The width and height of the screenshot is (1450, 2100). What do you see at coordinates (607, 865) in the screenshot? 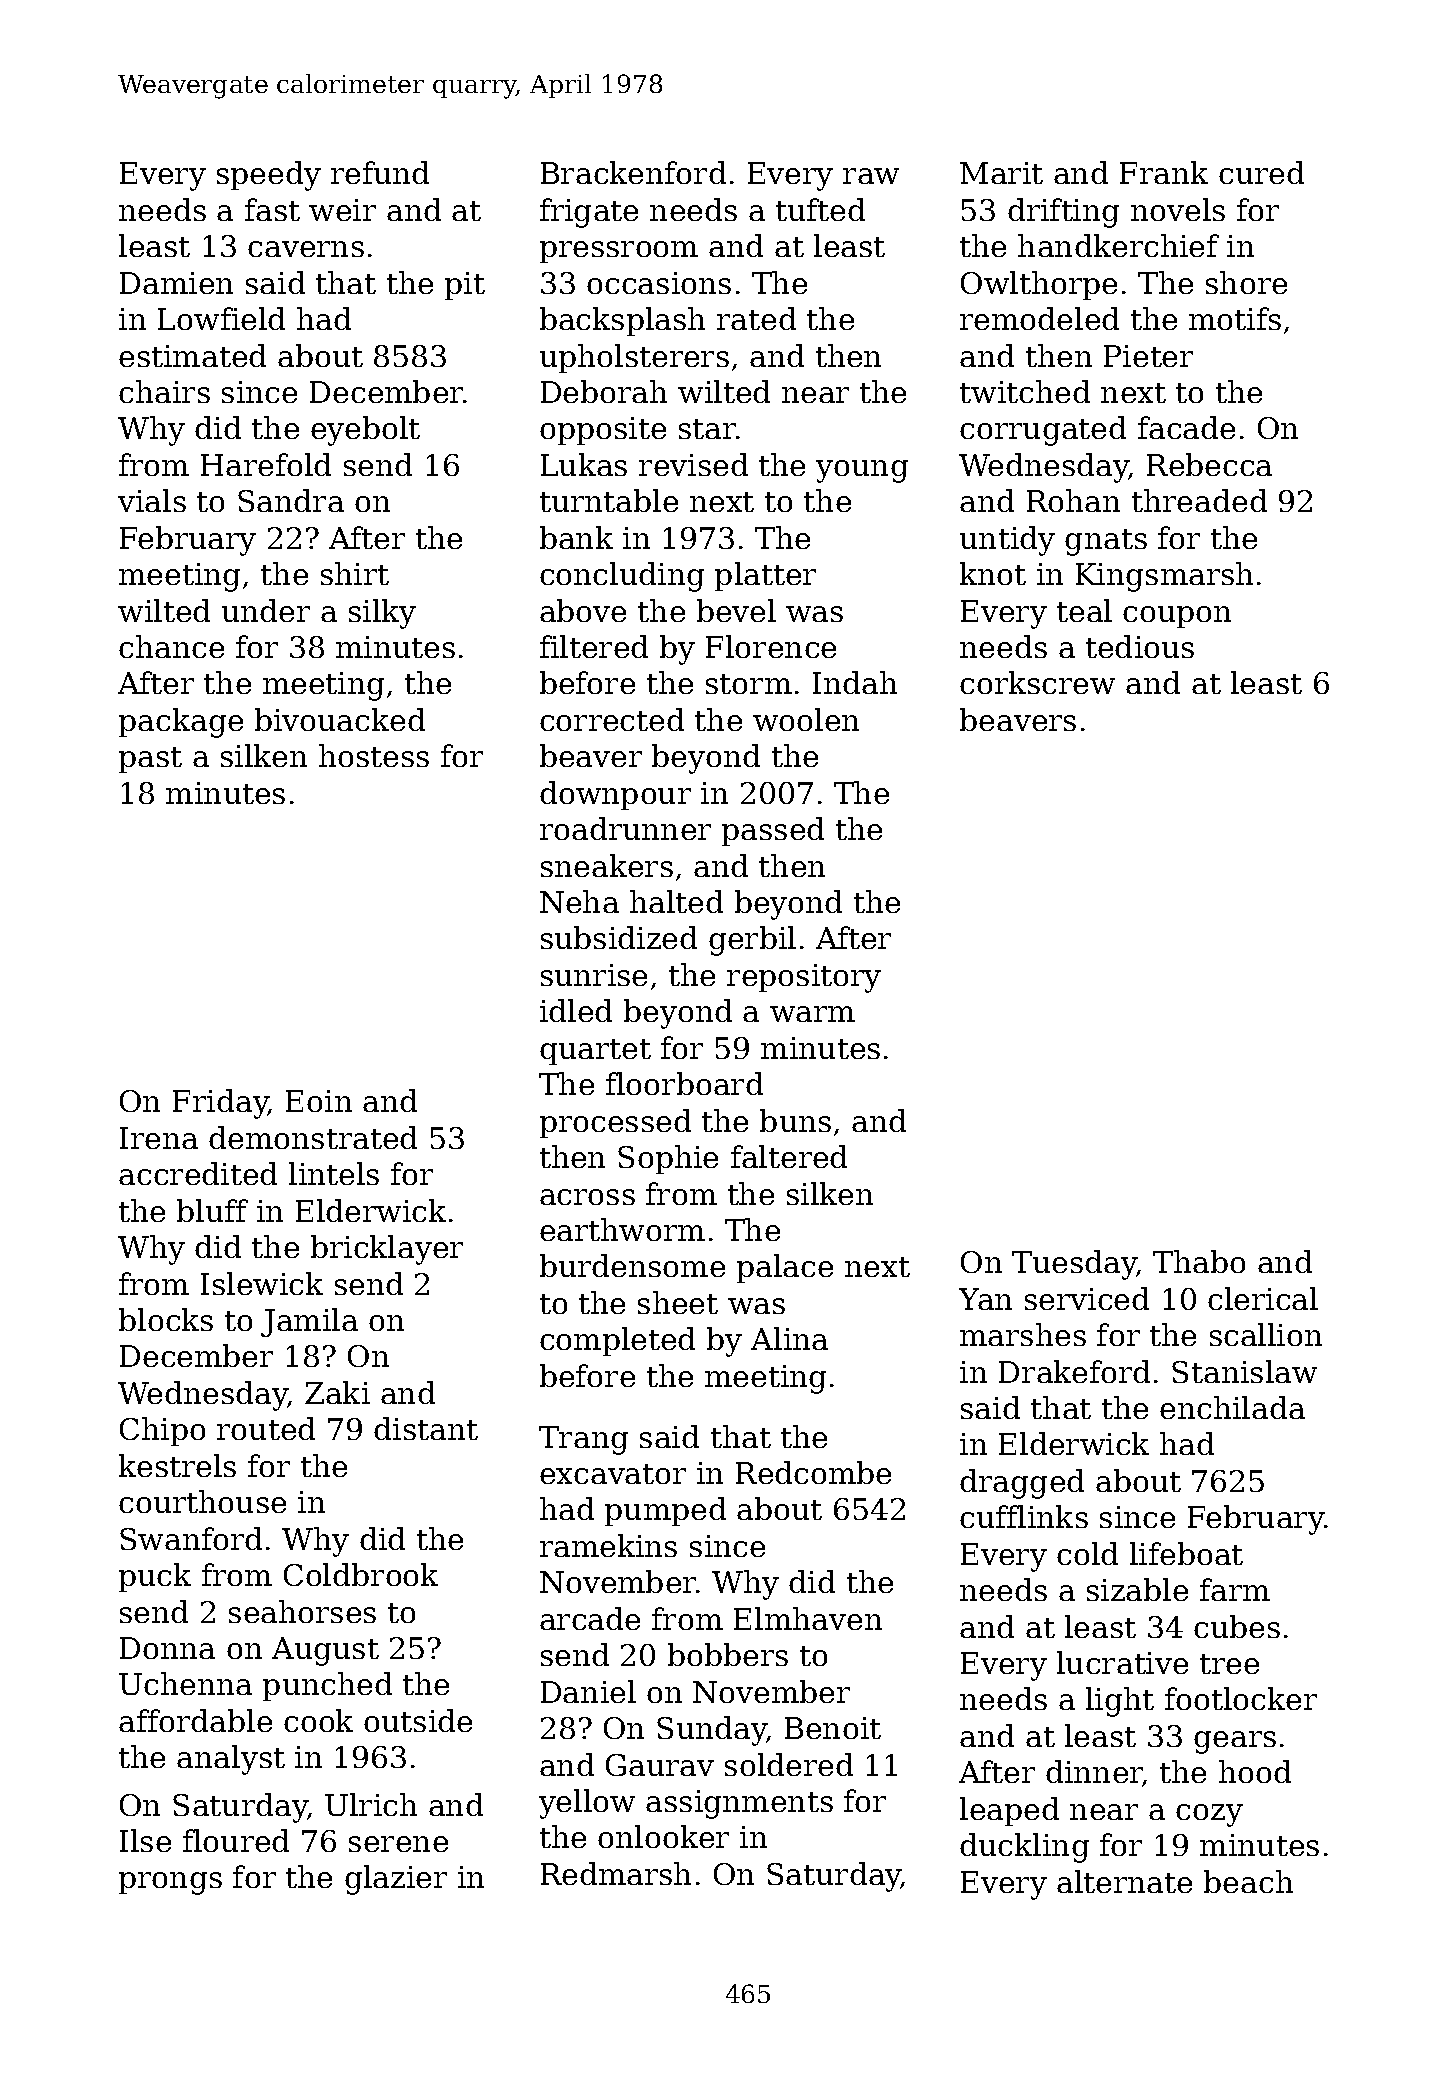
I see `sneakers` at bounding box center [607, 865].
